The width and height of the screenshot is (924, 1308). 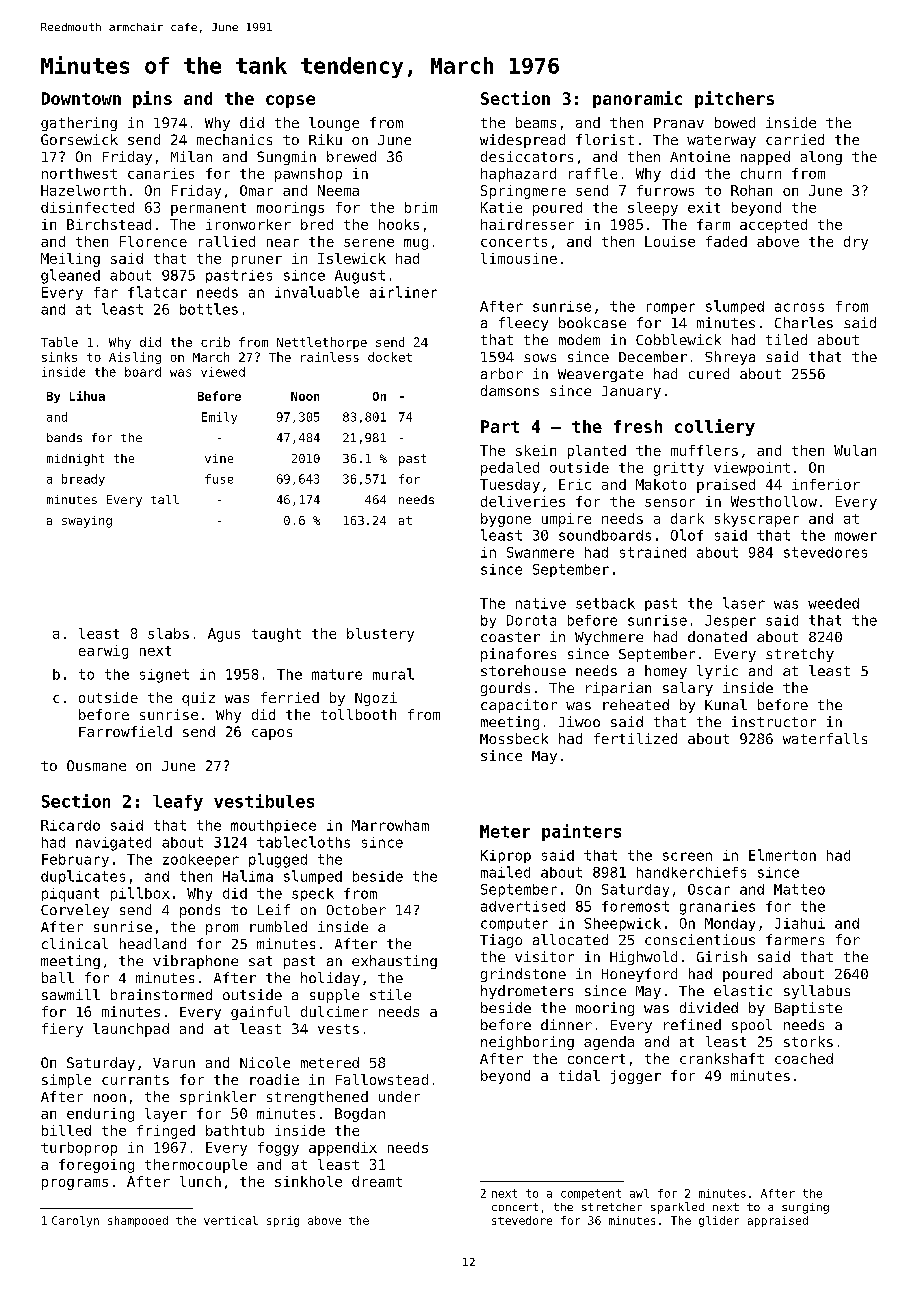 What do you see at coordinates (505, 872) in the screenshot?
I see `mailed` at bounding box center [505, 872].
